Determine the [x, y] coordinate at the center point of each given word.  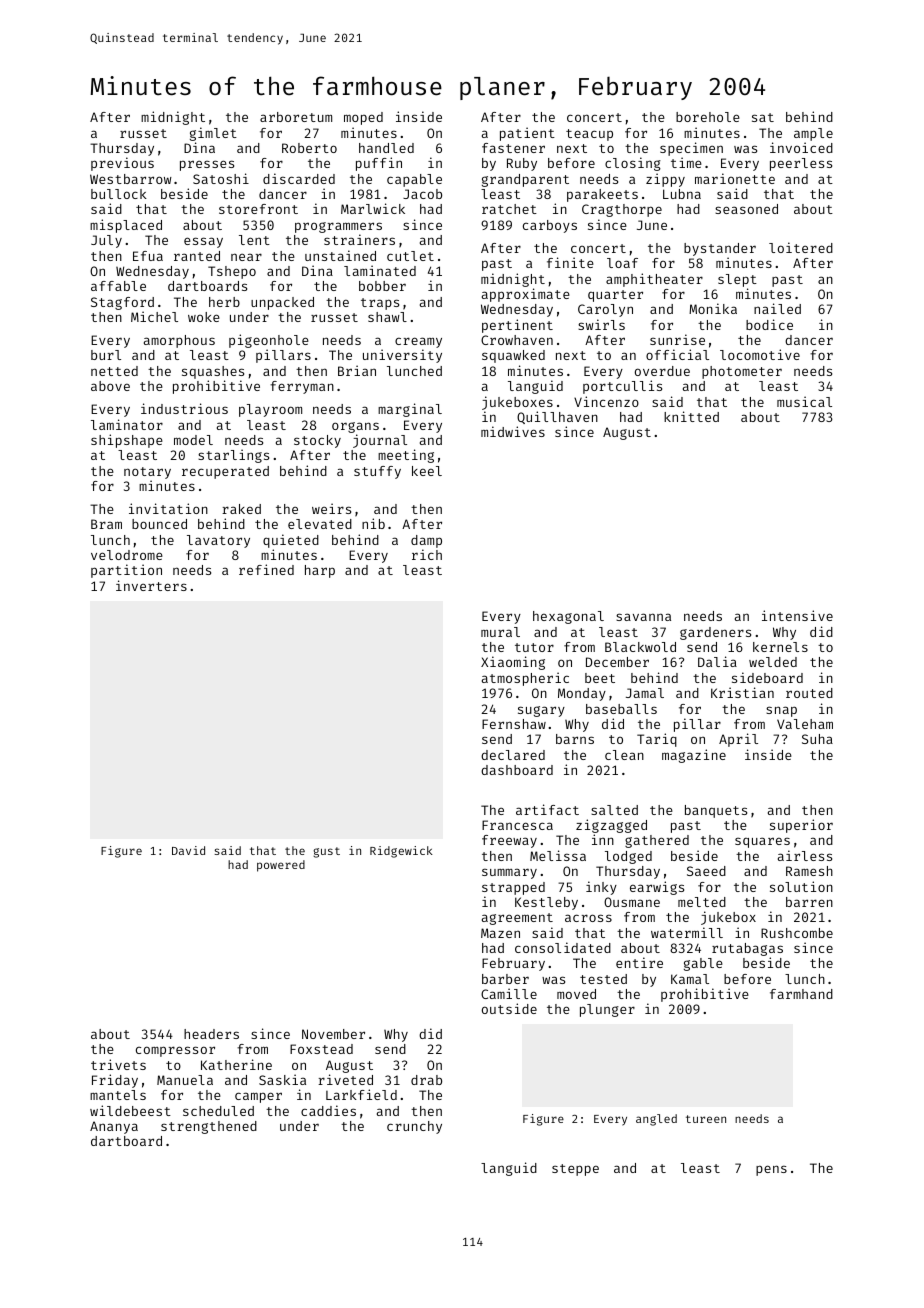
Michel [154, 316]
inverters [151, 585]
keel [427, 471]
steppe [575, 1170]
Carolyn [605, 310]
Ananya [114, 1127]
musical [804, 401]
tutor [534, 647]
